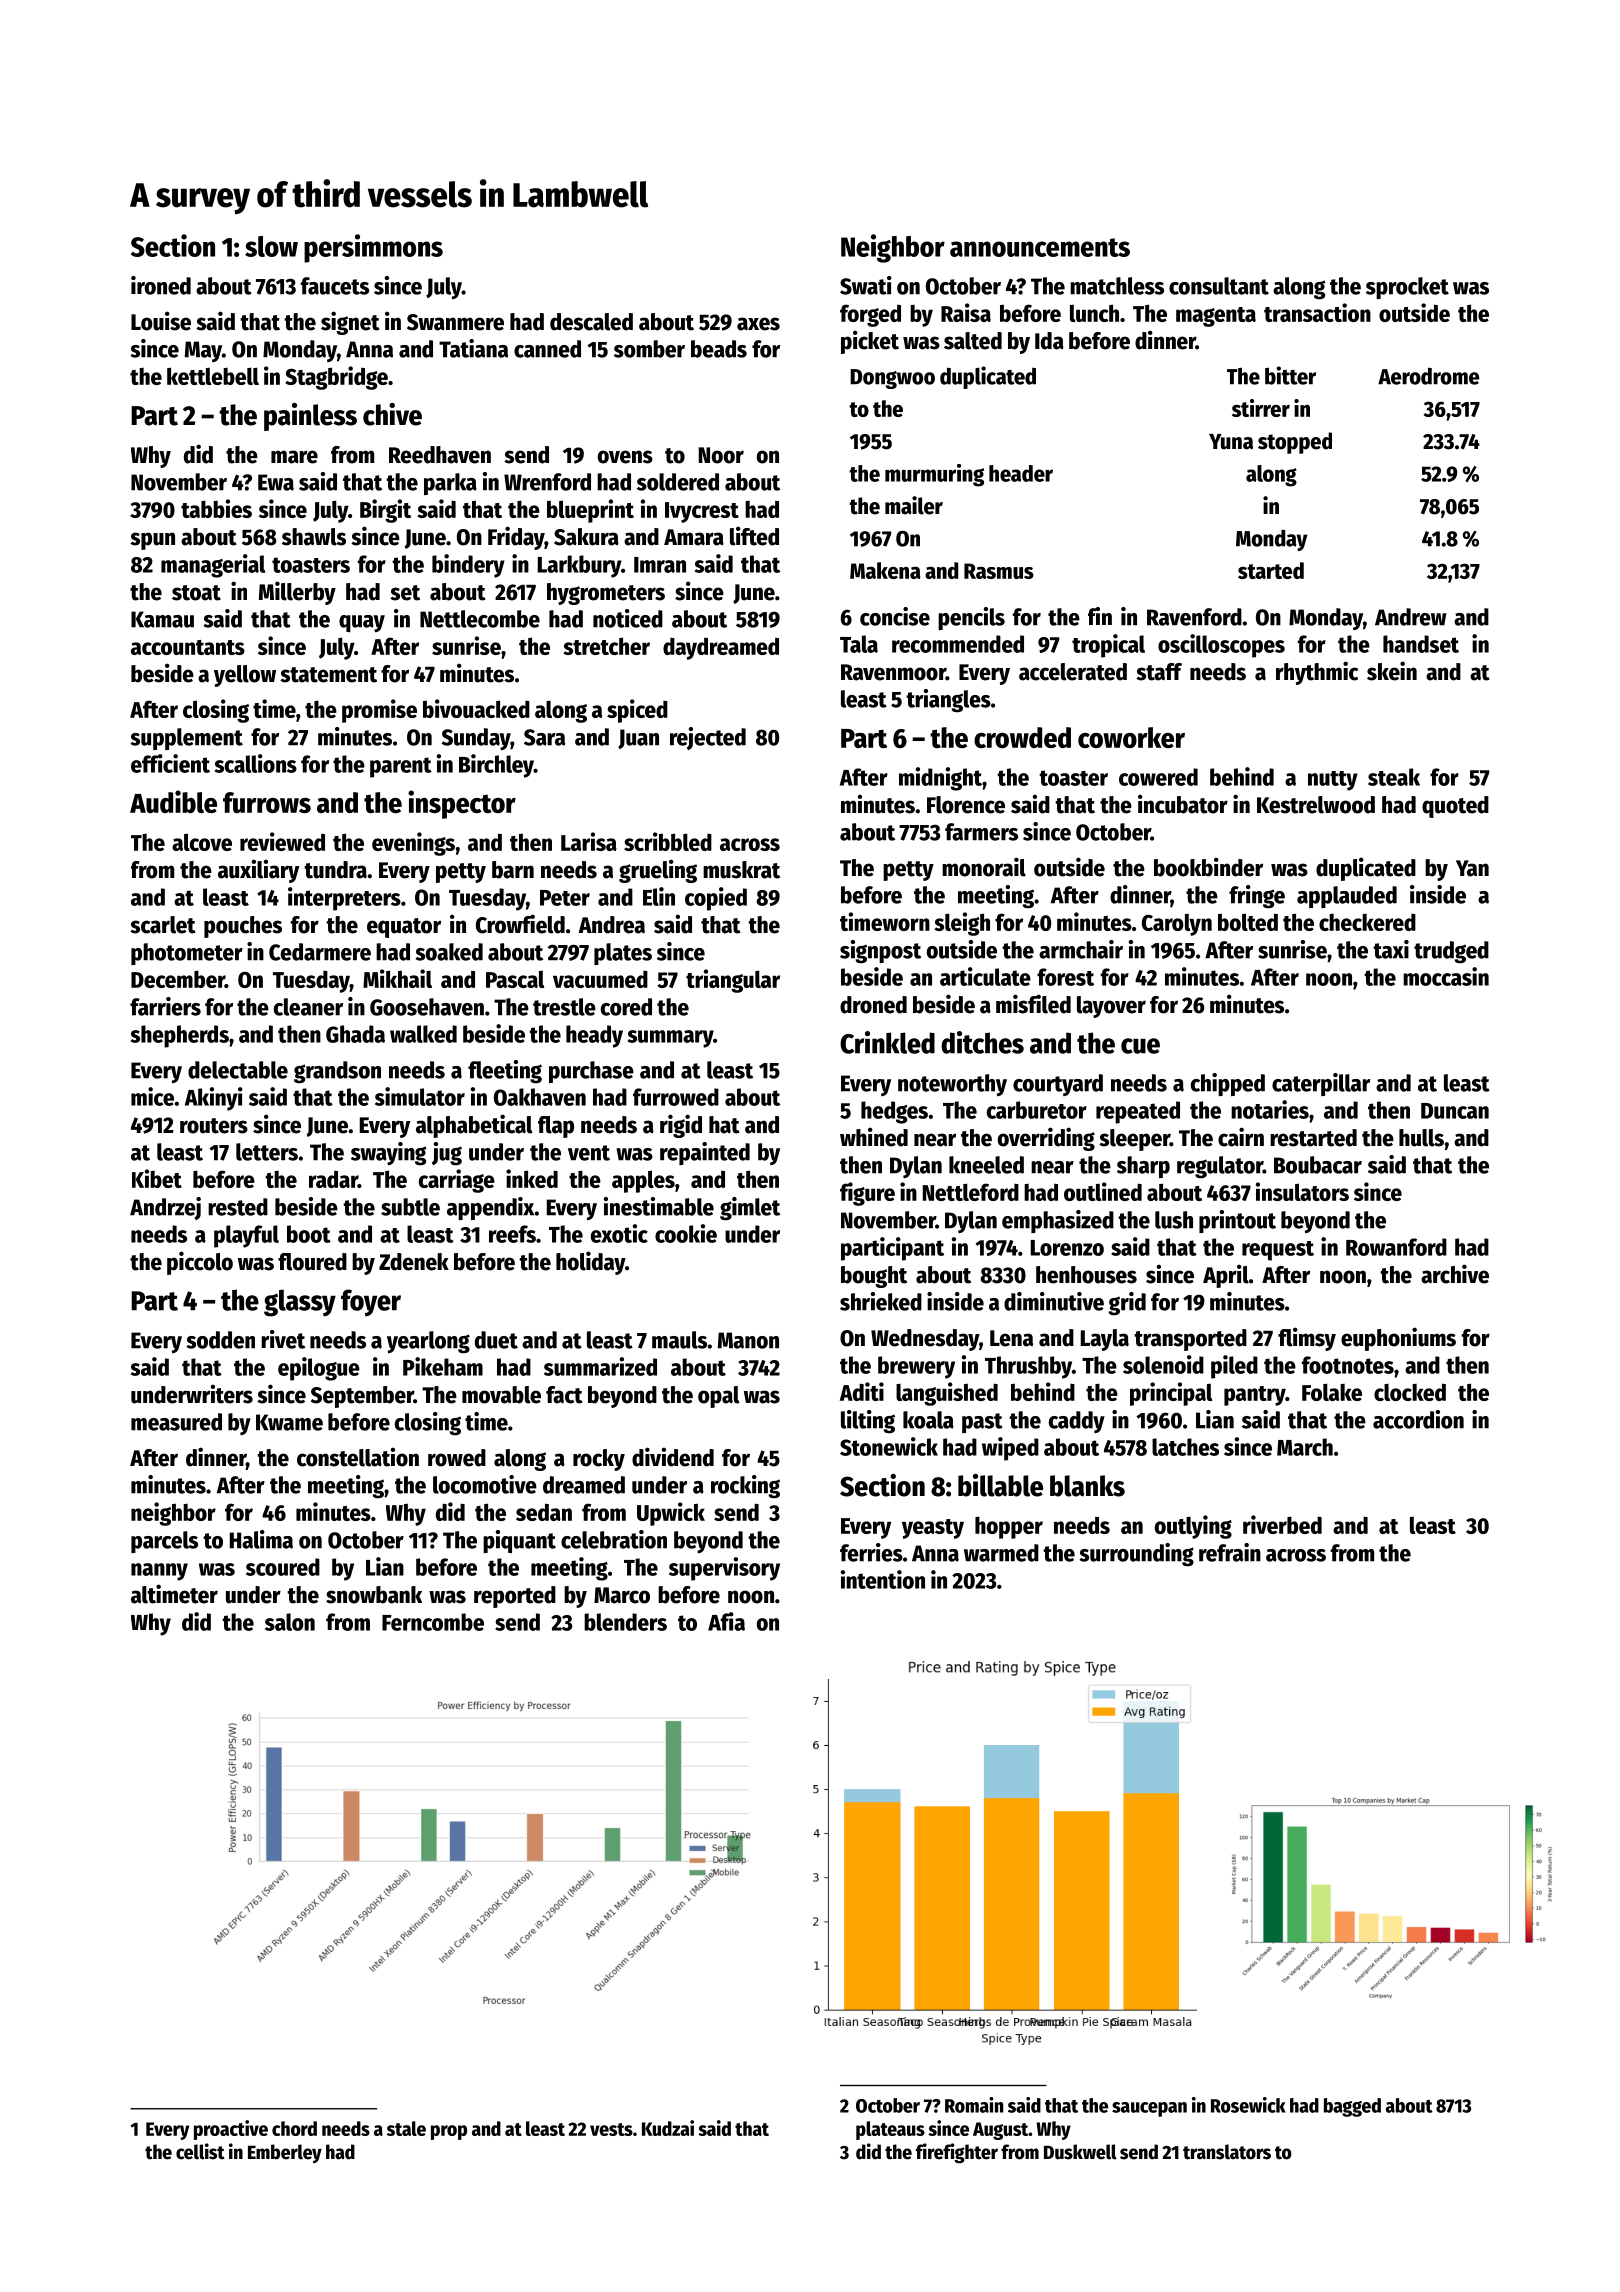  I want to click on Juan, so click(638, 739).
